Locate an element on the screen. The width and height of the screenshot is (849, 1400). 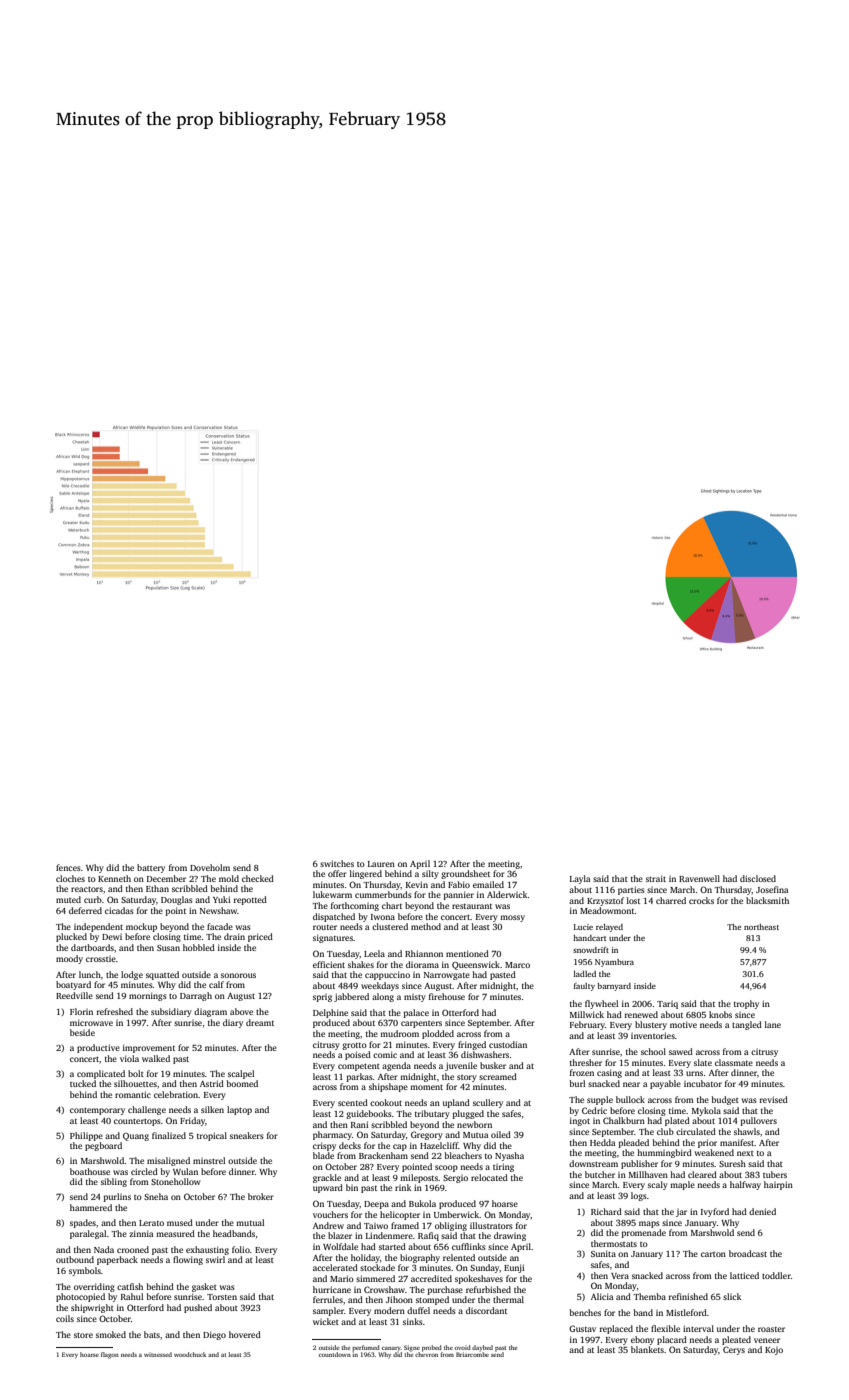
countdown is located at coordinates (335, 1354).
